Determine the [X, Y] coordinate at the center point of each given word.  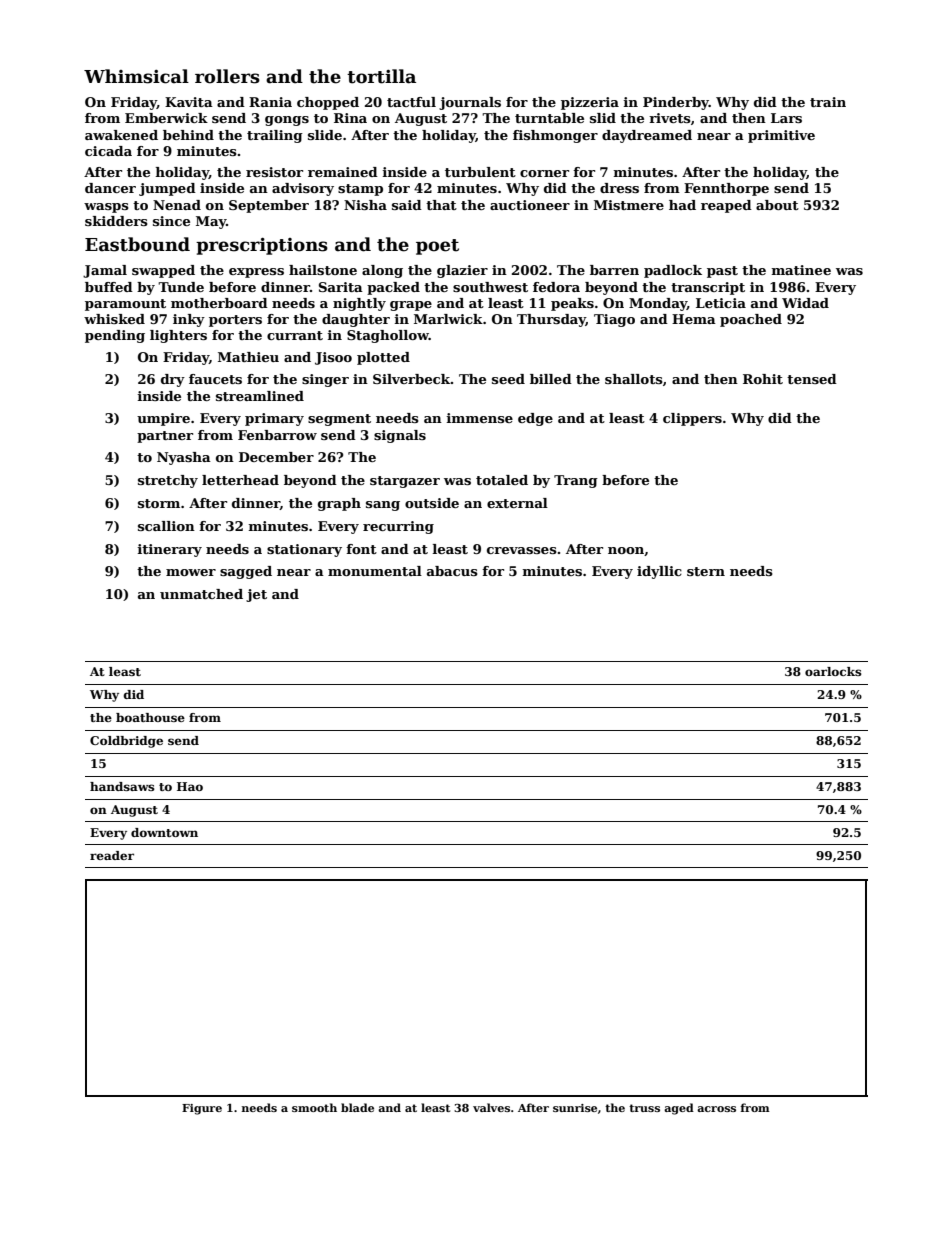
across [716, 1109]
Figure [202, 1109]
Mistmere [629, 205]
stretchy [168, 481]
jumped [167, 189]
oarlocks [833, 671]
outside [432, 503]
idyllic [659, 572]
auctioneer [530, 205]
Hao [190, 786]
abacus [452, 571]
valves [491, 1107]
